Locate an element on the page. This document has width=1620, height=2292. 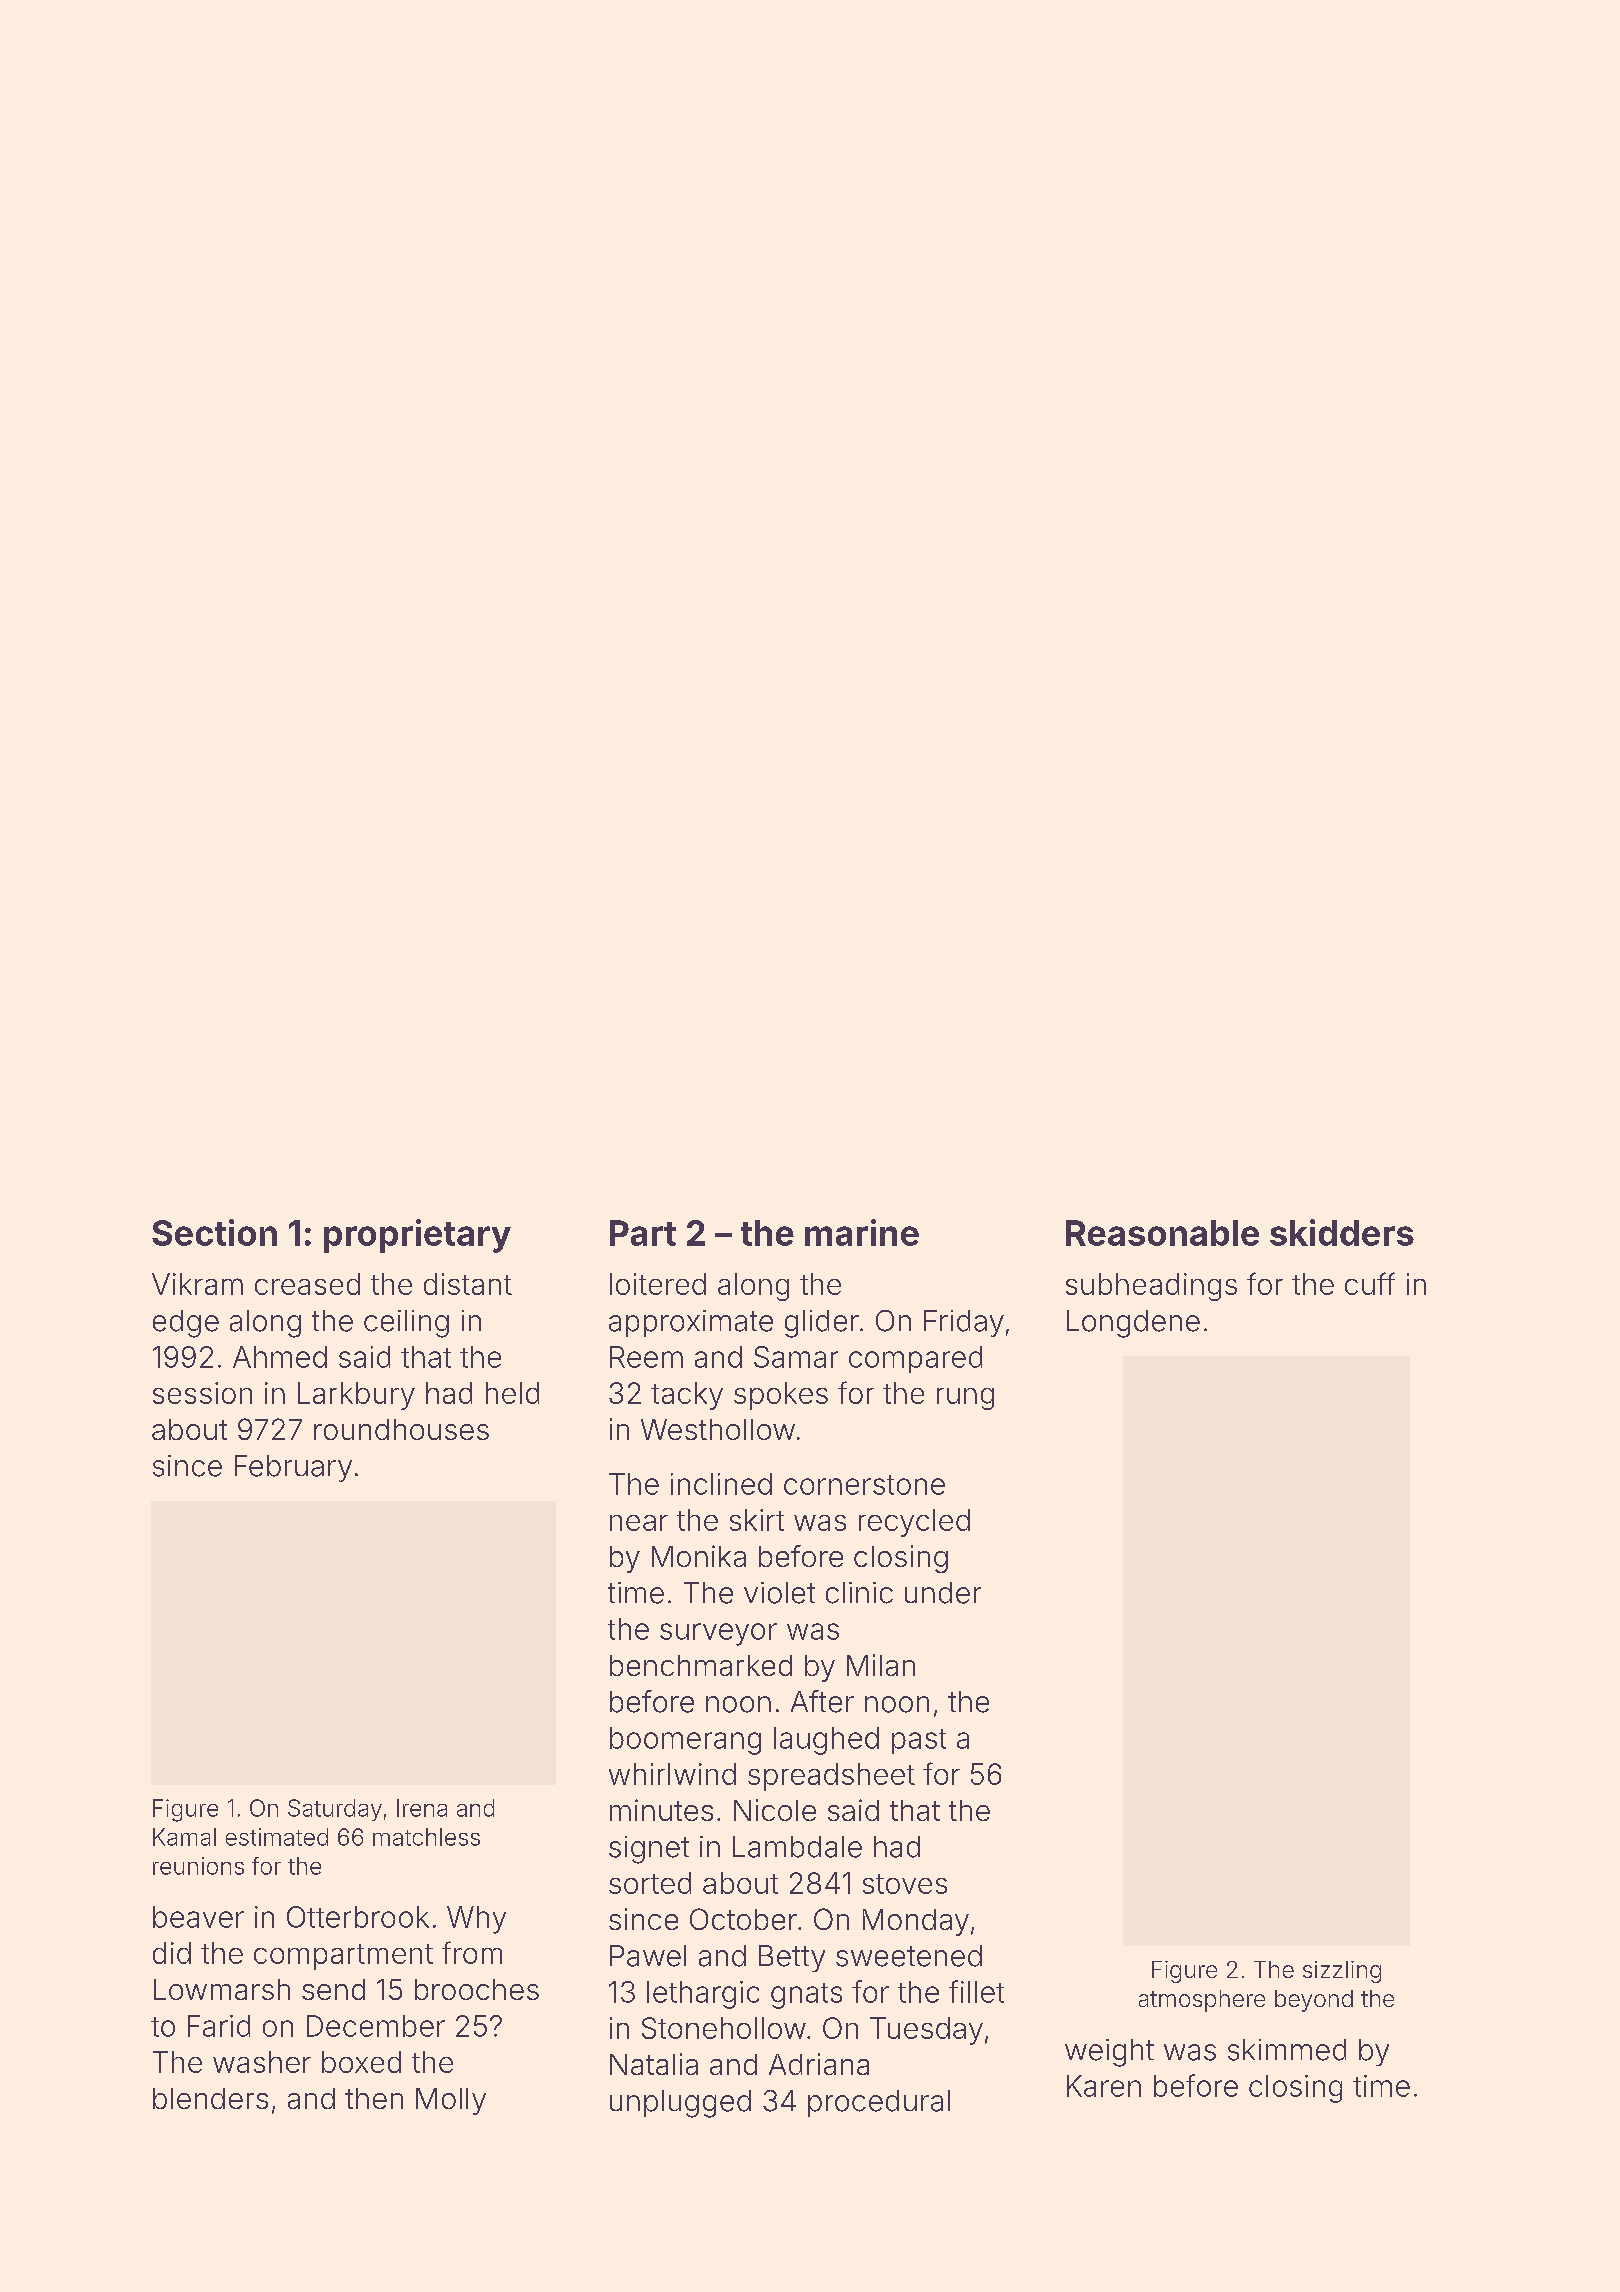
marine is located at coordinates (862, 1232).
